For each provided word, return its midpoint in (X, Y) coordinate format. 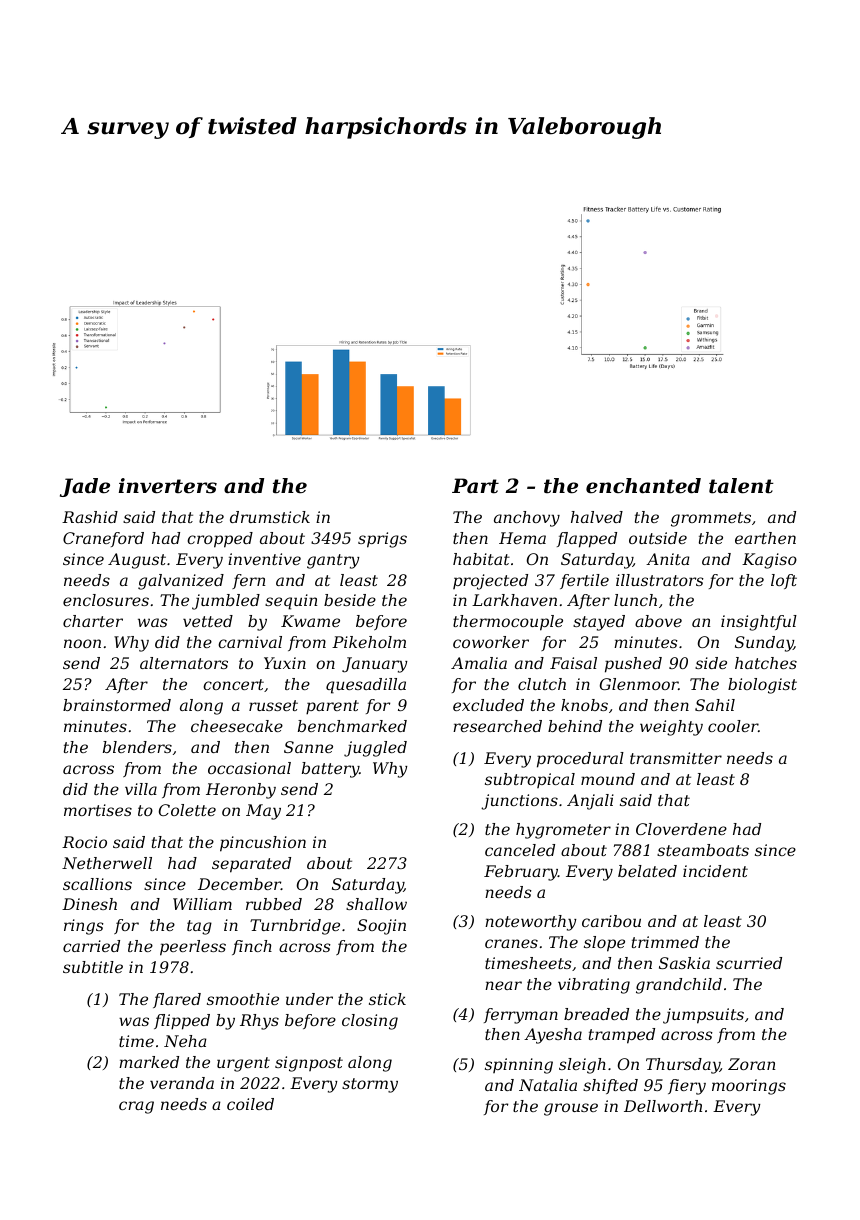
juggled (375, 749)
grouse (571, 1109)
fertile (584, 581)
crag (136, 1107)
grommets (711, 519)
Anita (668, 559)
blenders (137, 747)
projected (490, 582)
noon (82, 643)
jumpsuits (703, 1016)
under (309, 999)
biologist (762, 686)
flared (177, 1000)
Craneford (103, 539)
